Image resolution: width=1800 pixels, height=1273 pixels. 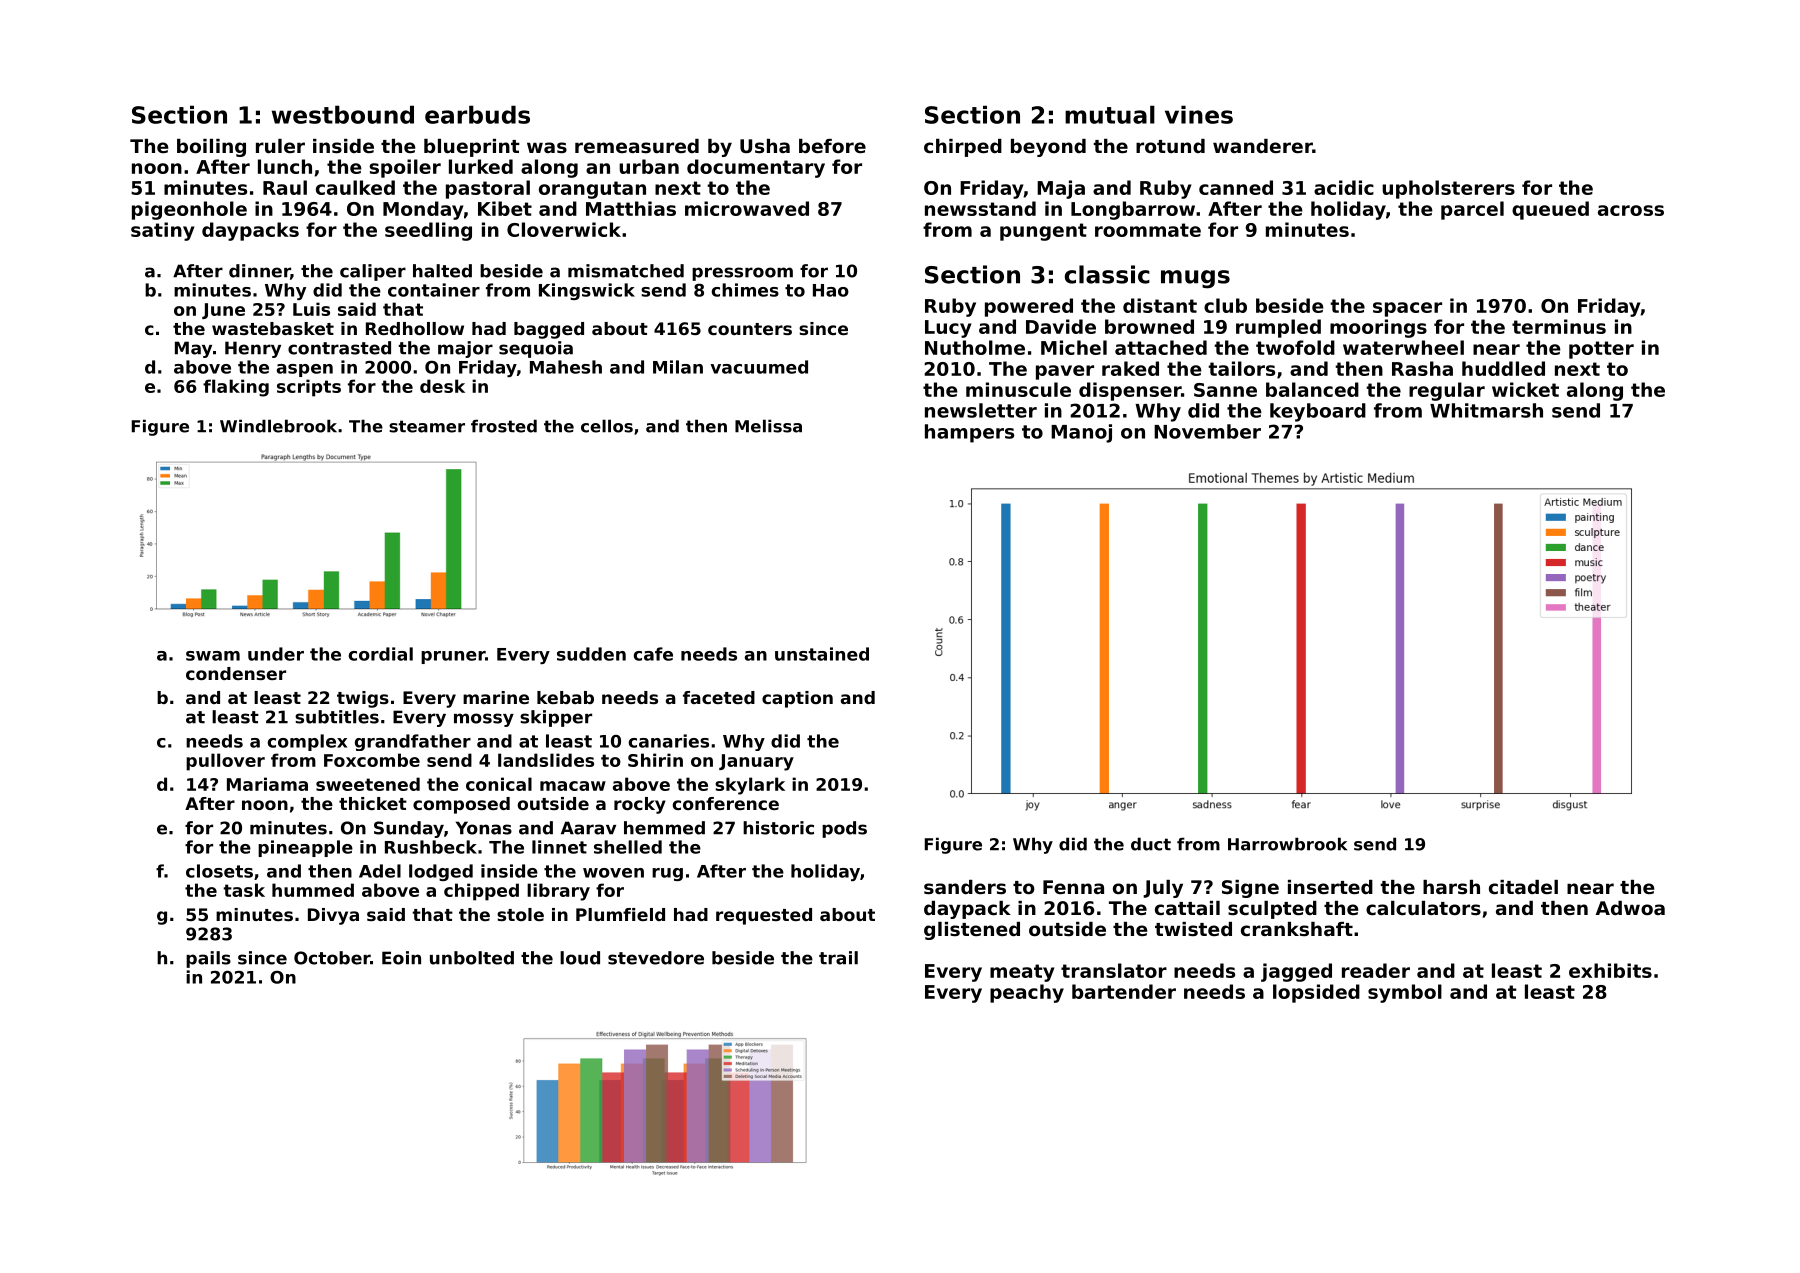 I want to click on satiny, so click(x=162, y=231).
